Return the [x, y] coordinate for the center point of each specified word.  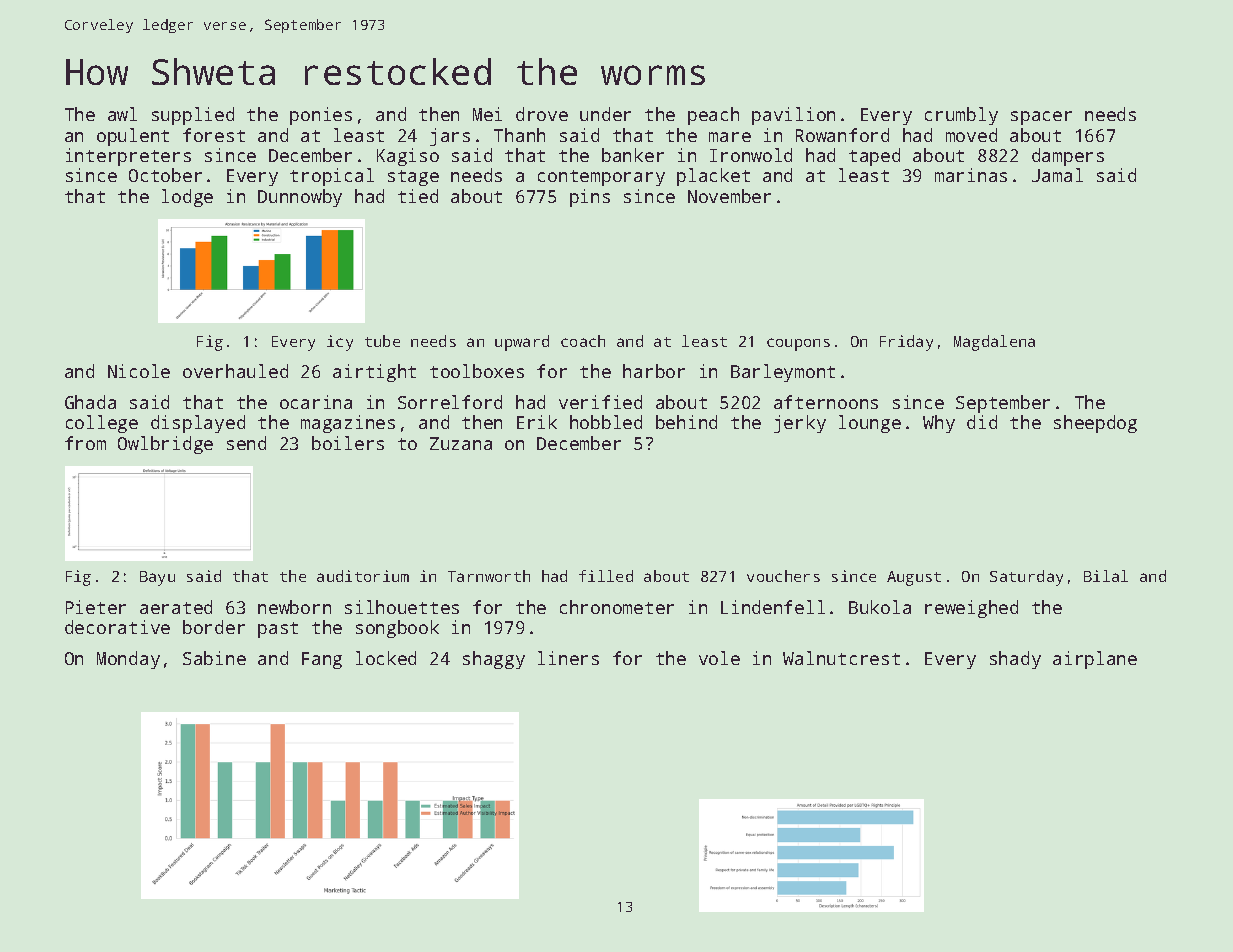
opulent [133, 137]
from [85, 443]
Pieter [96, 607]
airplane [1095, 660]
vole [719, 658]
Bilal [1106, 576]
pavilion [793, 116]
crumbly [961, 116]
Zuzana [461, 443]
